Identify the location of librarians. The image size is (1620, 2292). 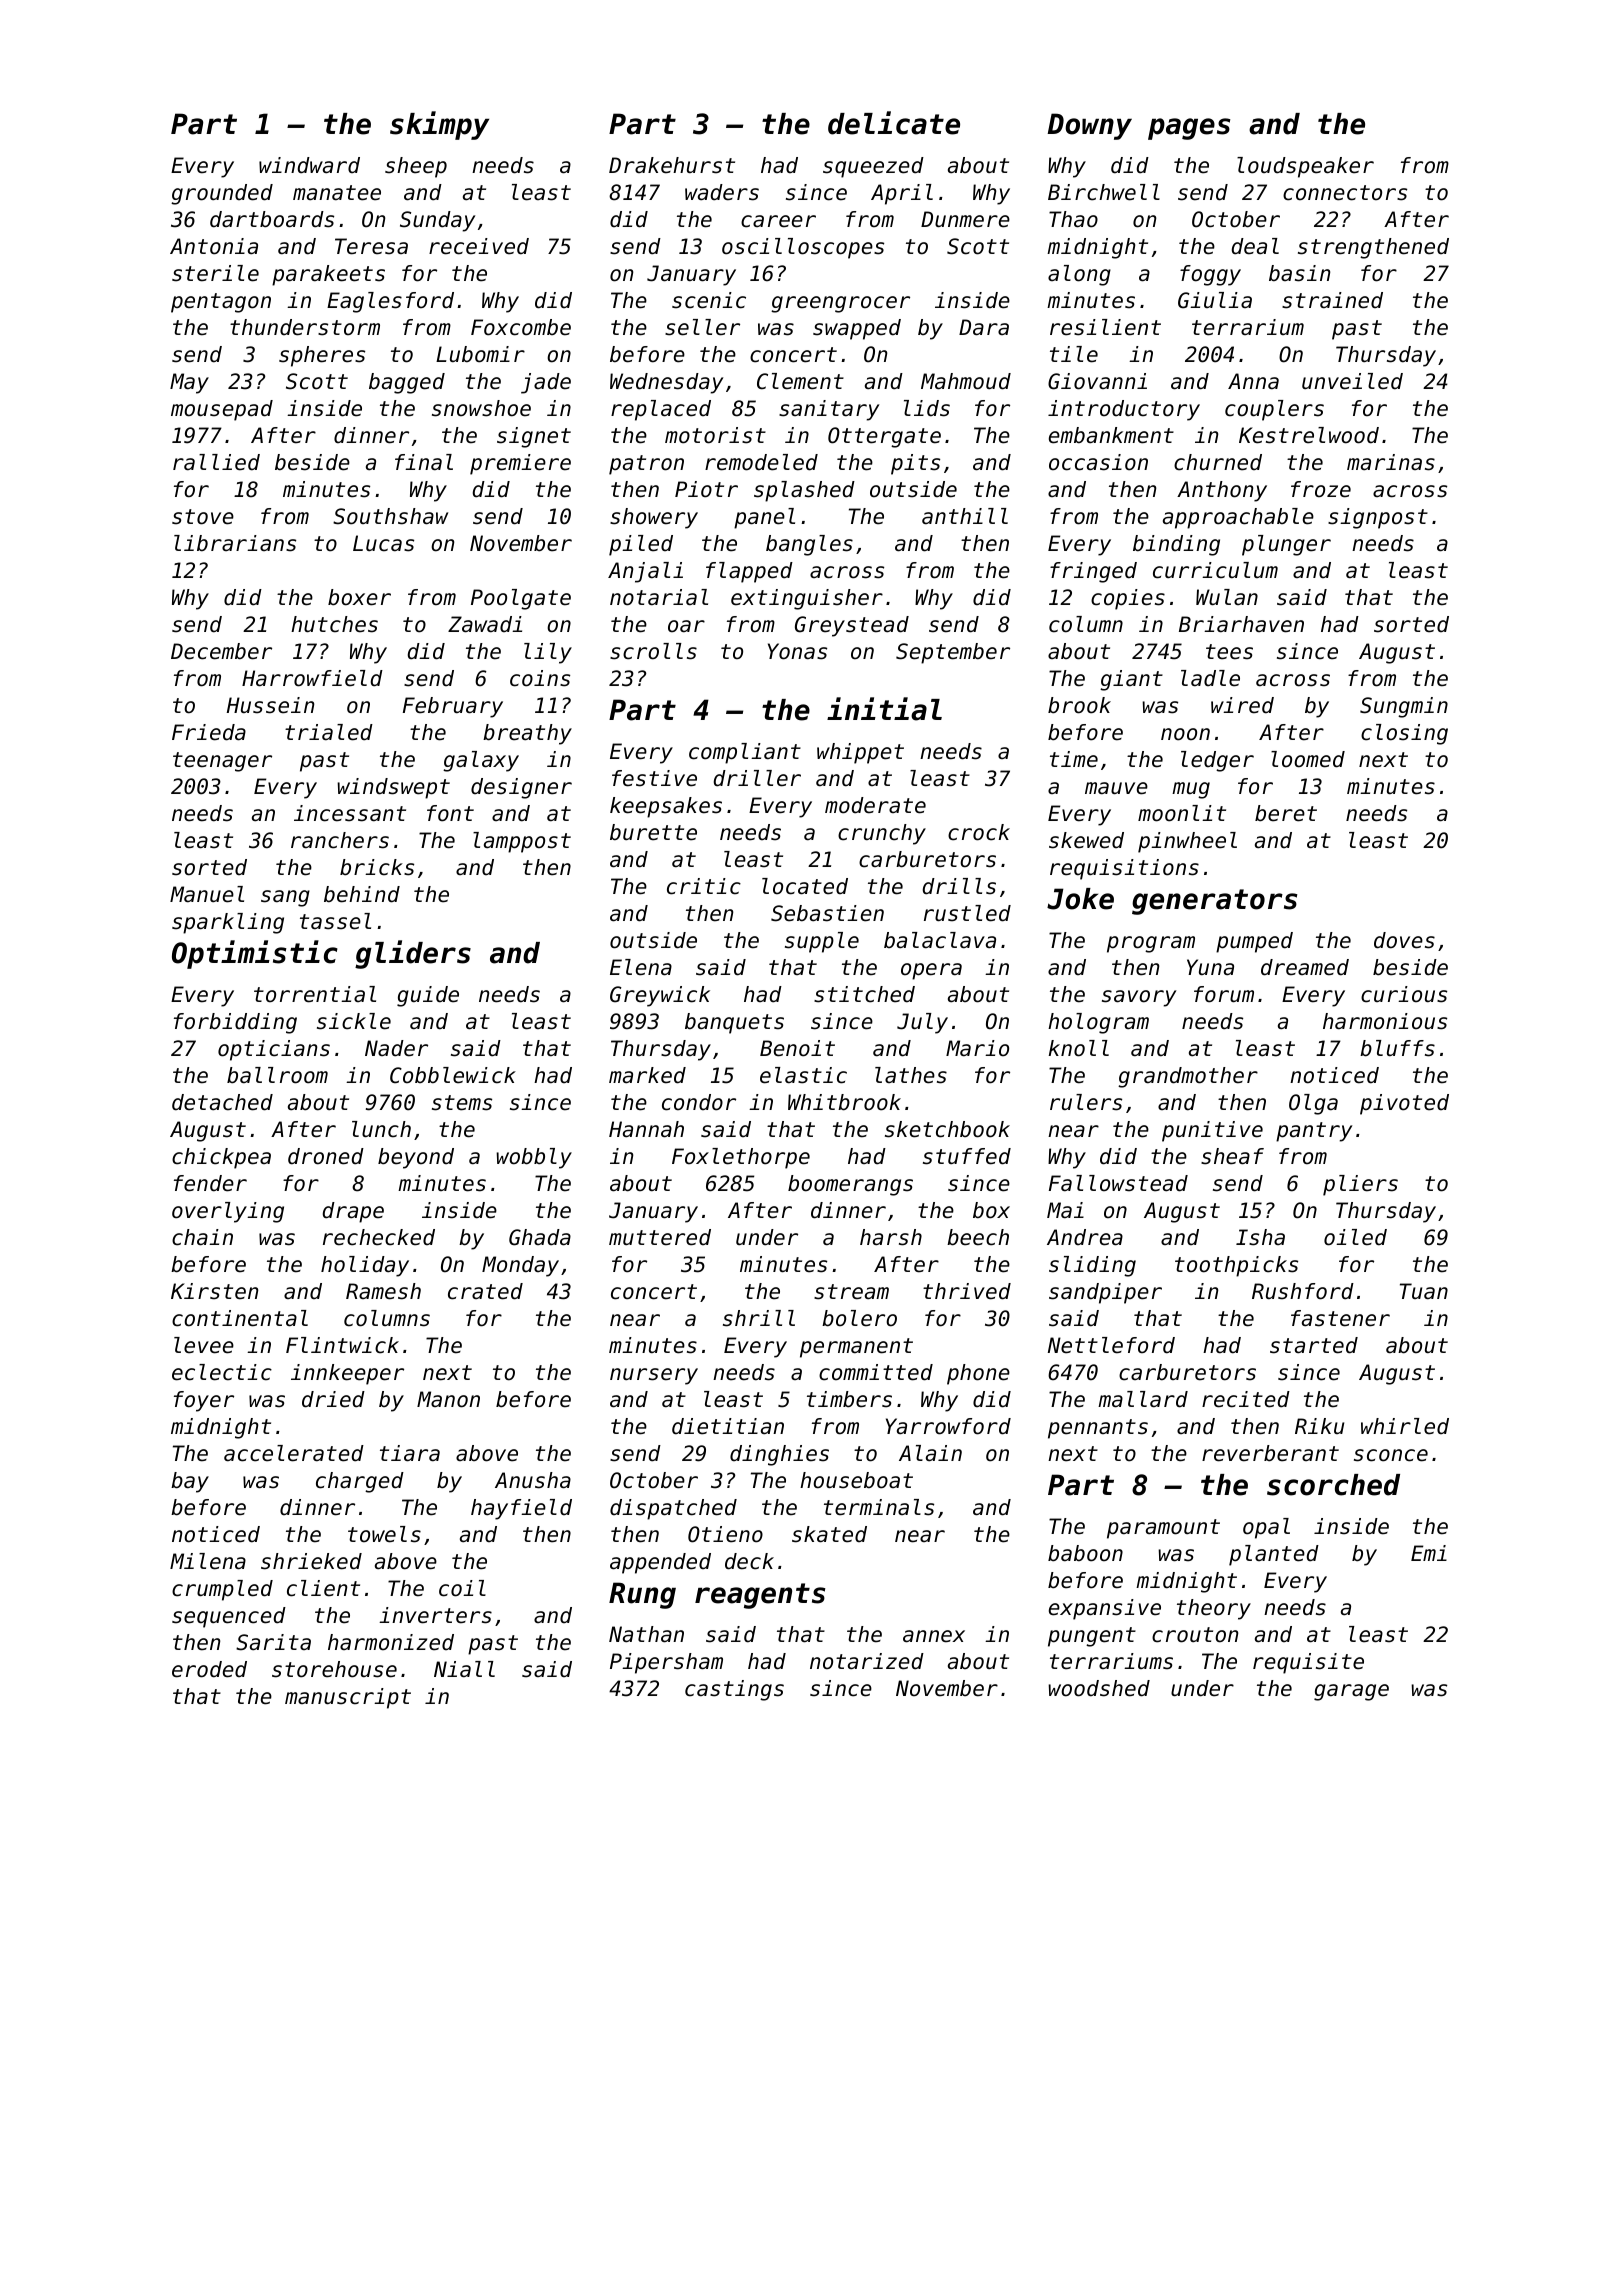
(235, 543).
